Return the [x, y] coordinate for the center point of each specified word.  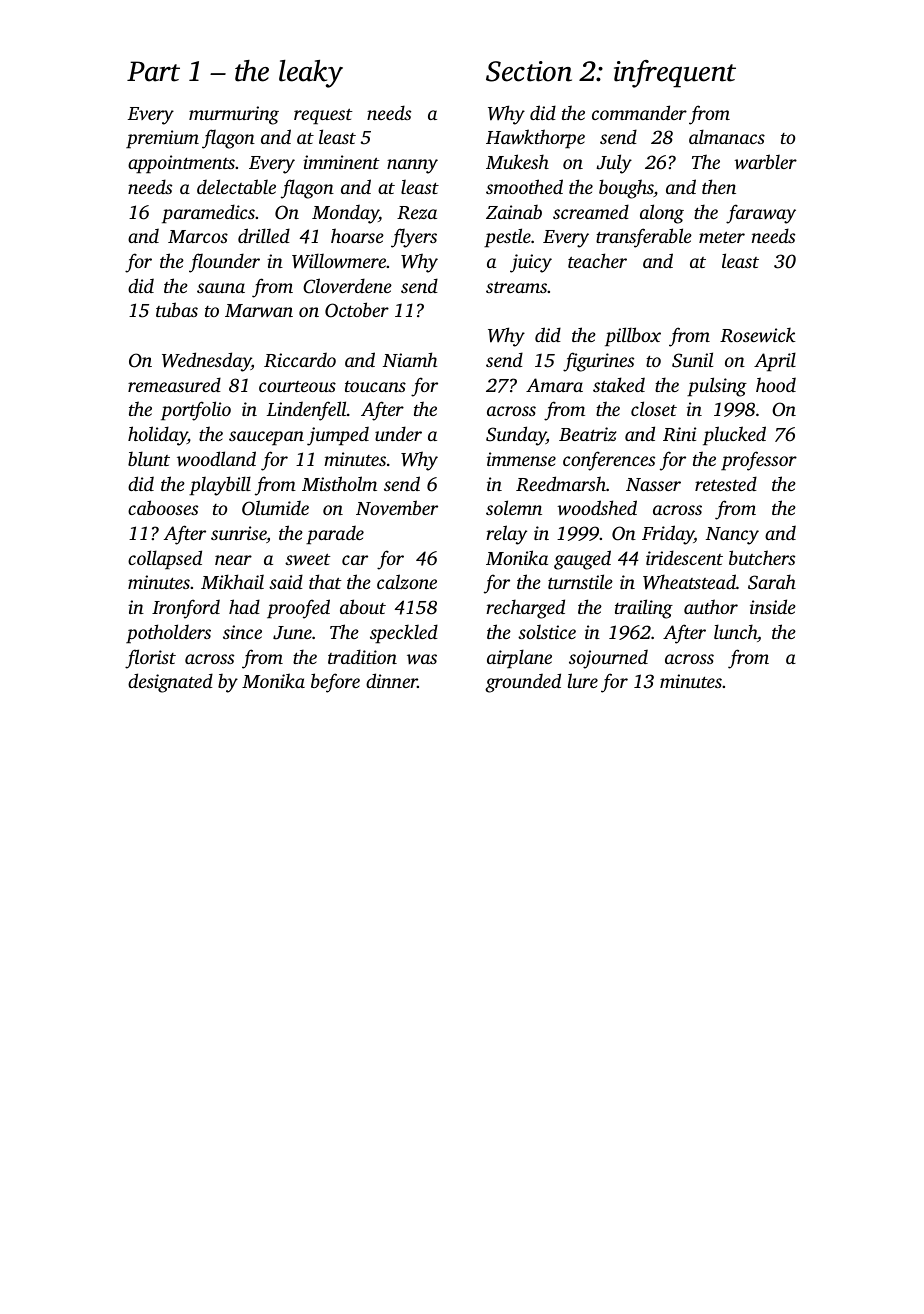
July [614, 164]
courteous [297, 386]
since [242, 632]
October [357, 310]
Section [529, 71]
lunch [735, 631]
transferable [644, 238]
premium [162, 139]
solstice [547, 631]
